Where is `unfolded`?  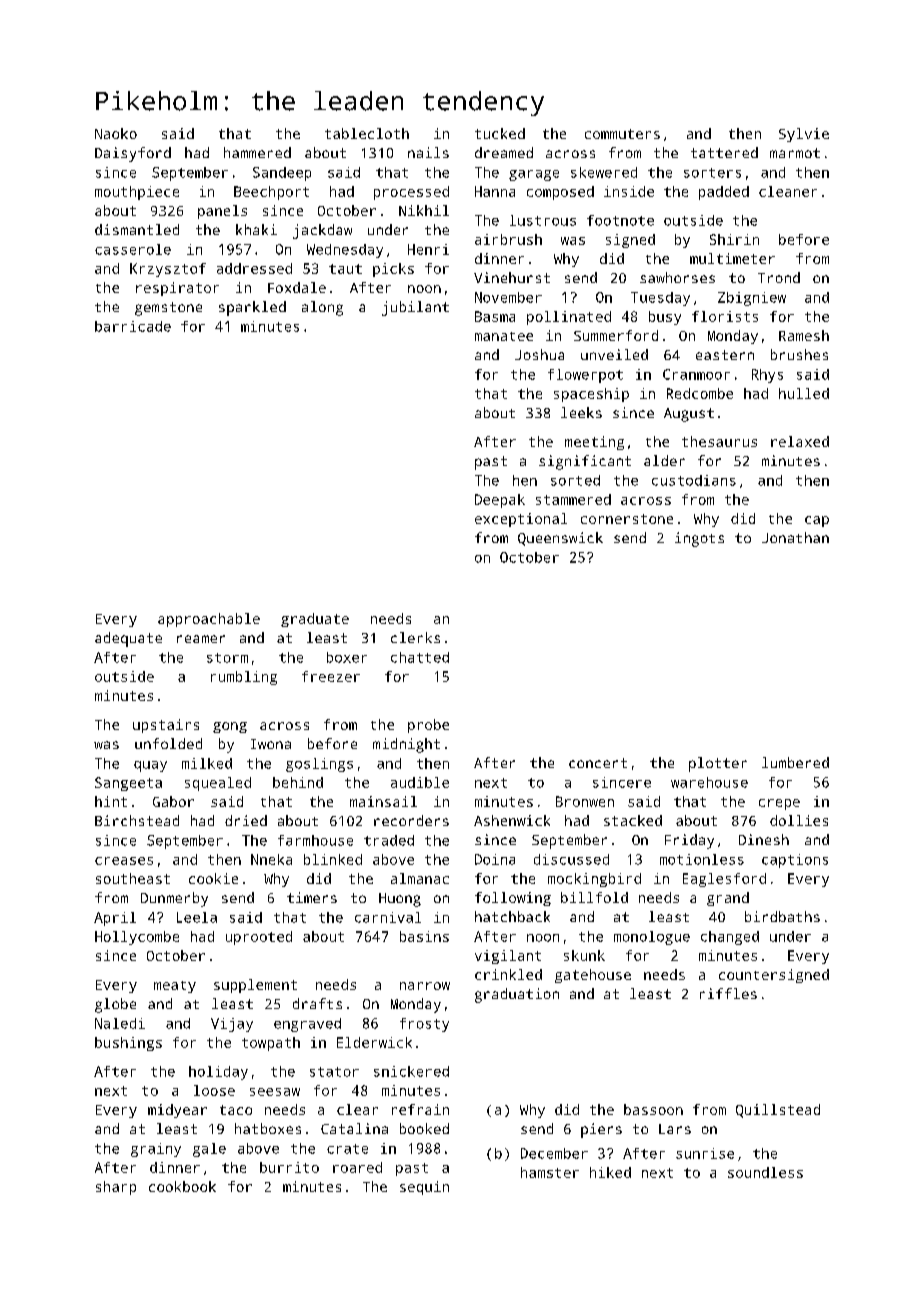
unfolded is located at coordinates (168, 743).
